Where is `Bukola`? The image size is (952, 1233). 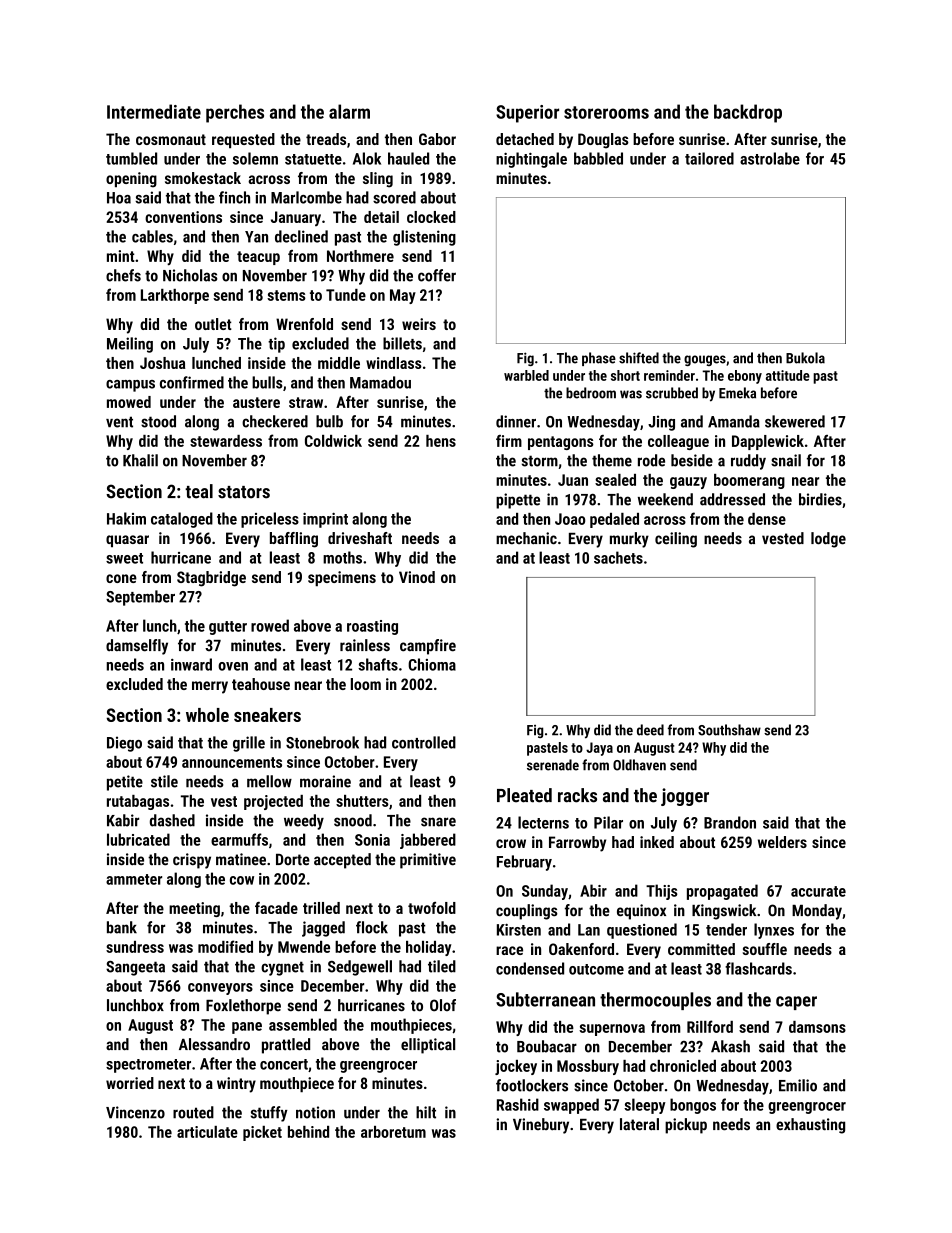 Bukola is located at coordinates (805, 358).
